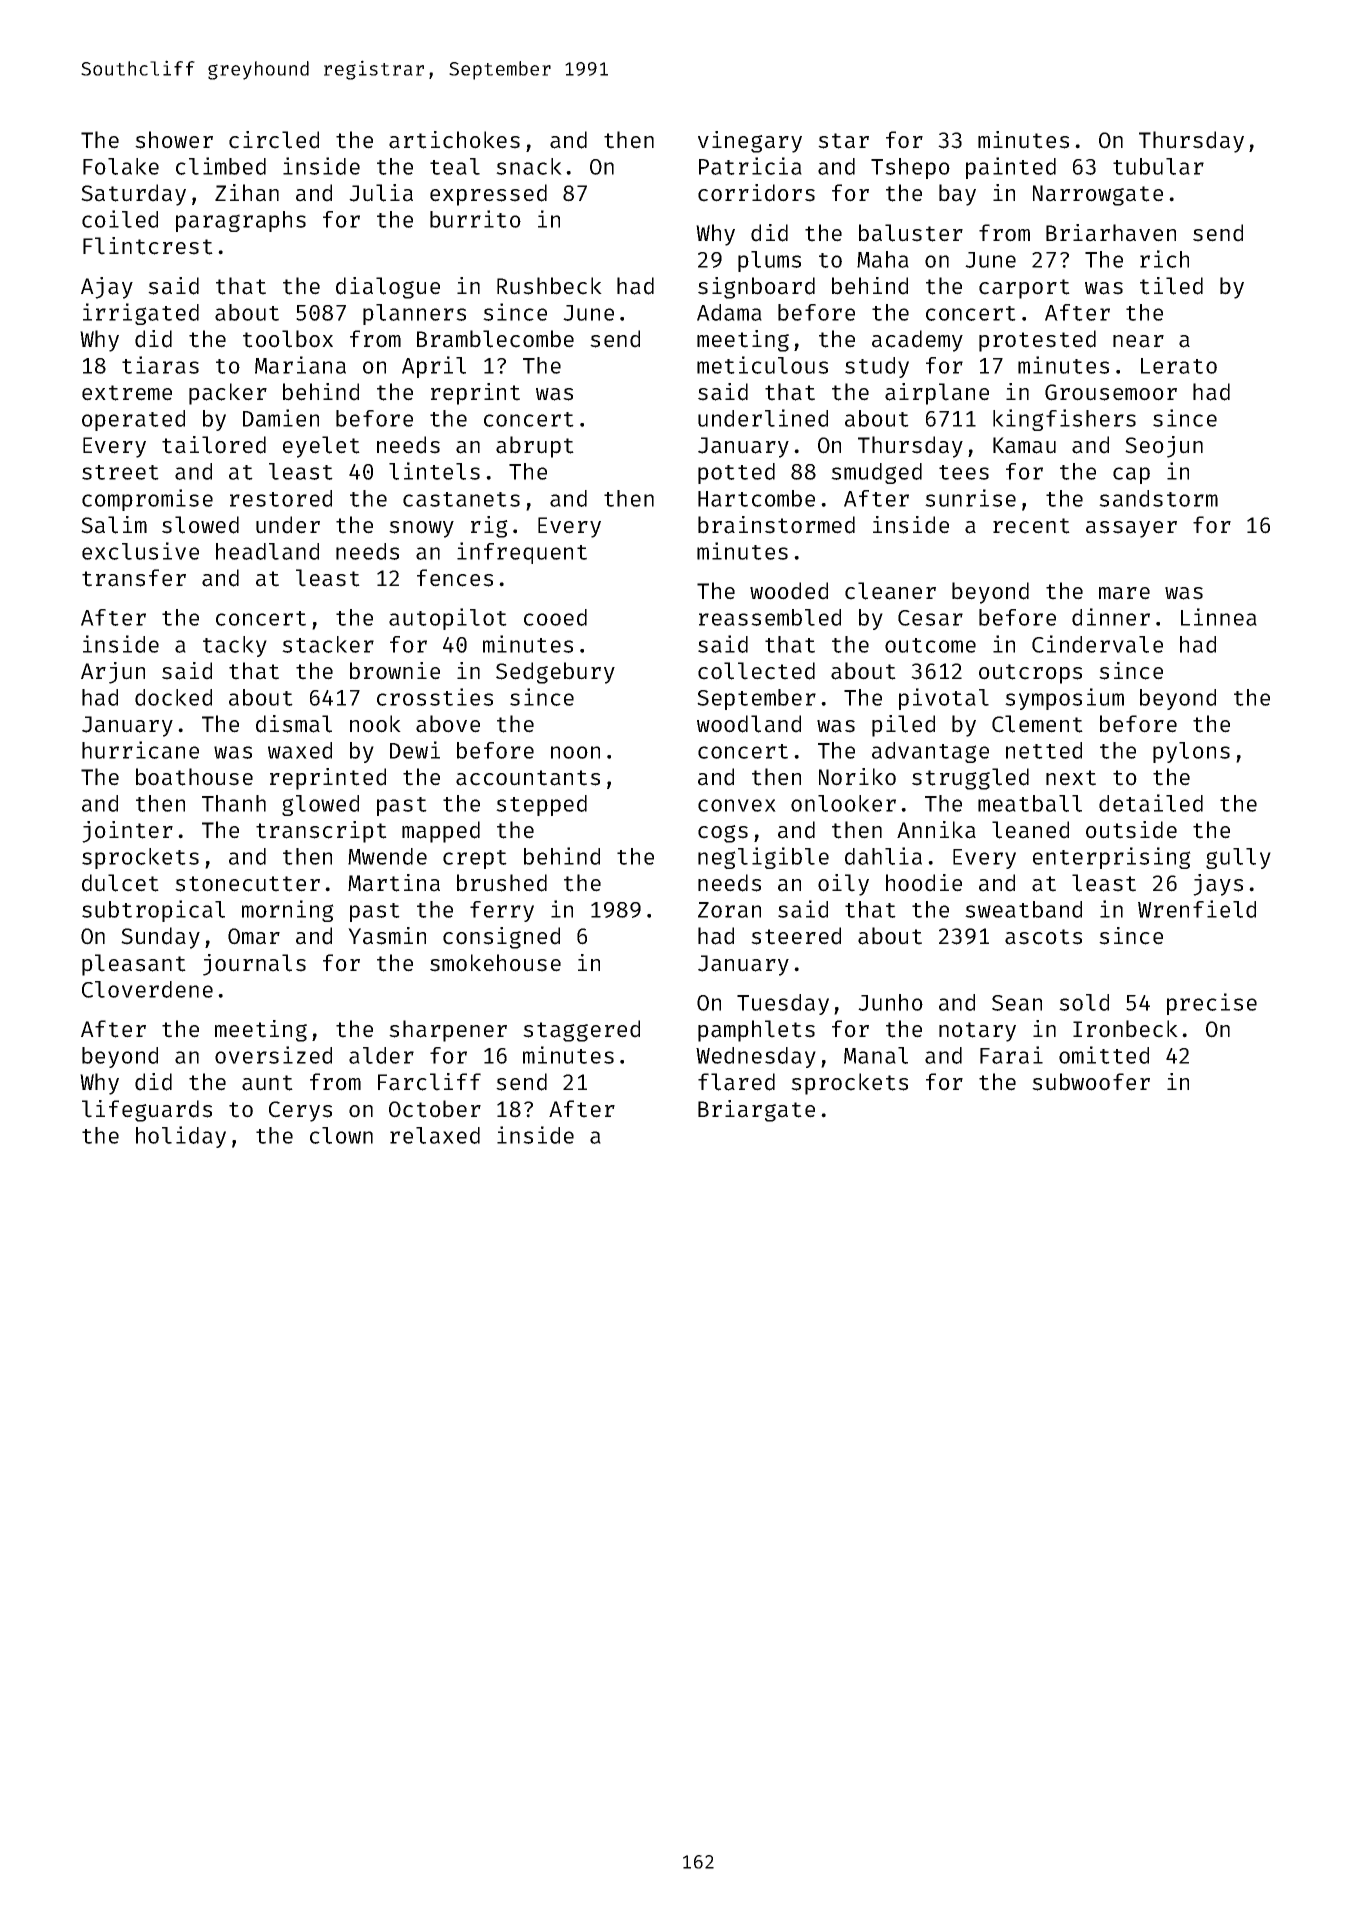  What do you see at coordinates (114, 525) in the screenshot?
I see `Salim` at bounding box center [114, 525].
